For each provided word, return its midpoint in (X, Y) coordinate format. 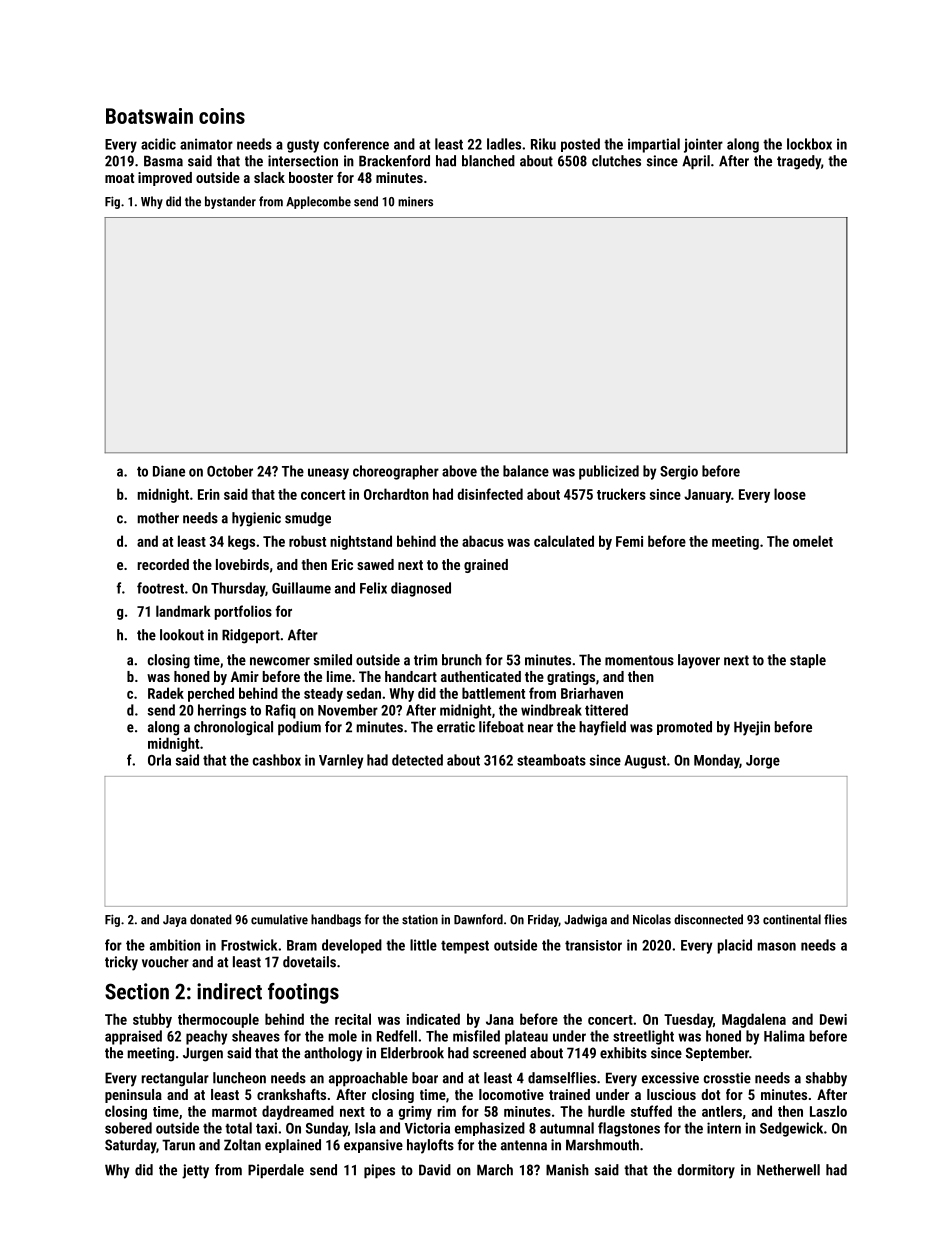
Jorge (763, 762)
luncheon (239, 1078)
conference (356, 144)
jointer (703, 145)
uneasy (328, 474)
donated (211, 919)
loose (790, 494)
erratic (456, 727)
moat (119, 178)
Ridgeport (251, 636)
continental (792, 919)
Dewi (833, 1019)
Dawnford (478, 919)
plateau (526, 1037)
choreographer (396, 472)
